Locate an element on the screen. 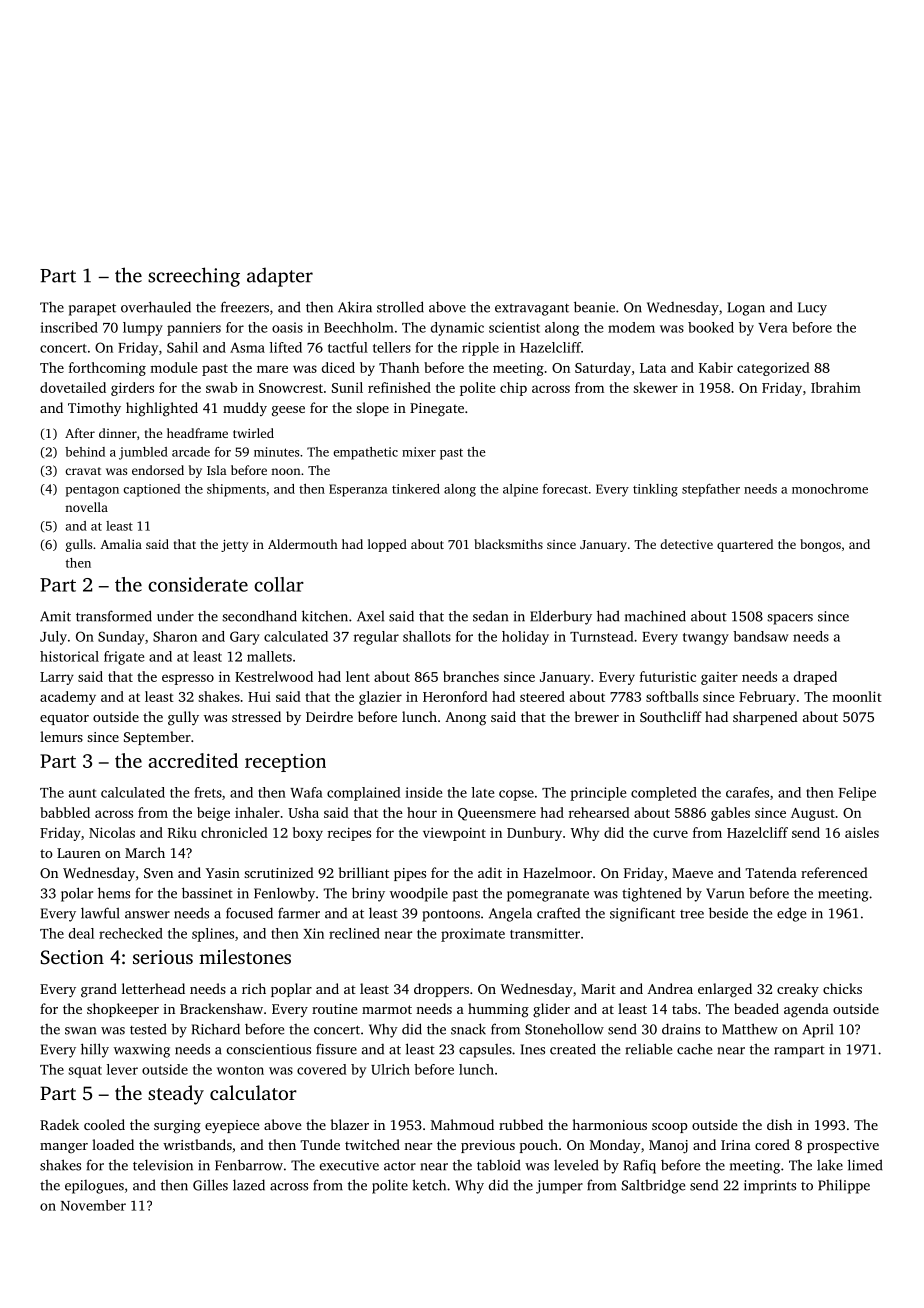  shallots is located at coordinates (427, 636).
